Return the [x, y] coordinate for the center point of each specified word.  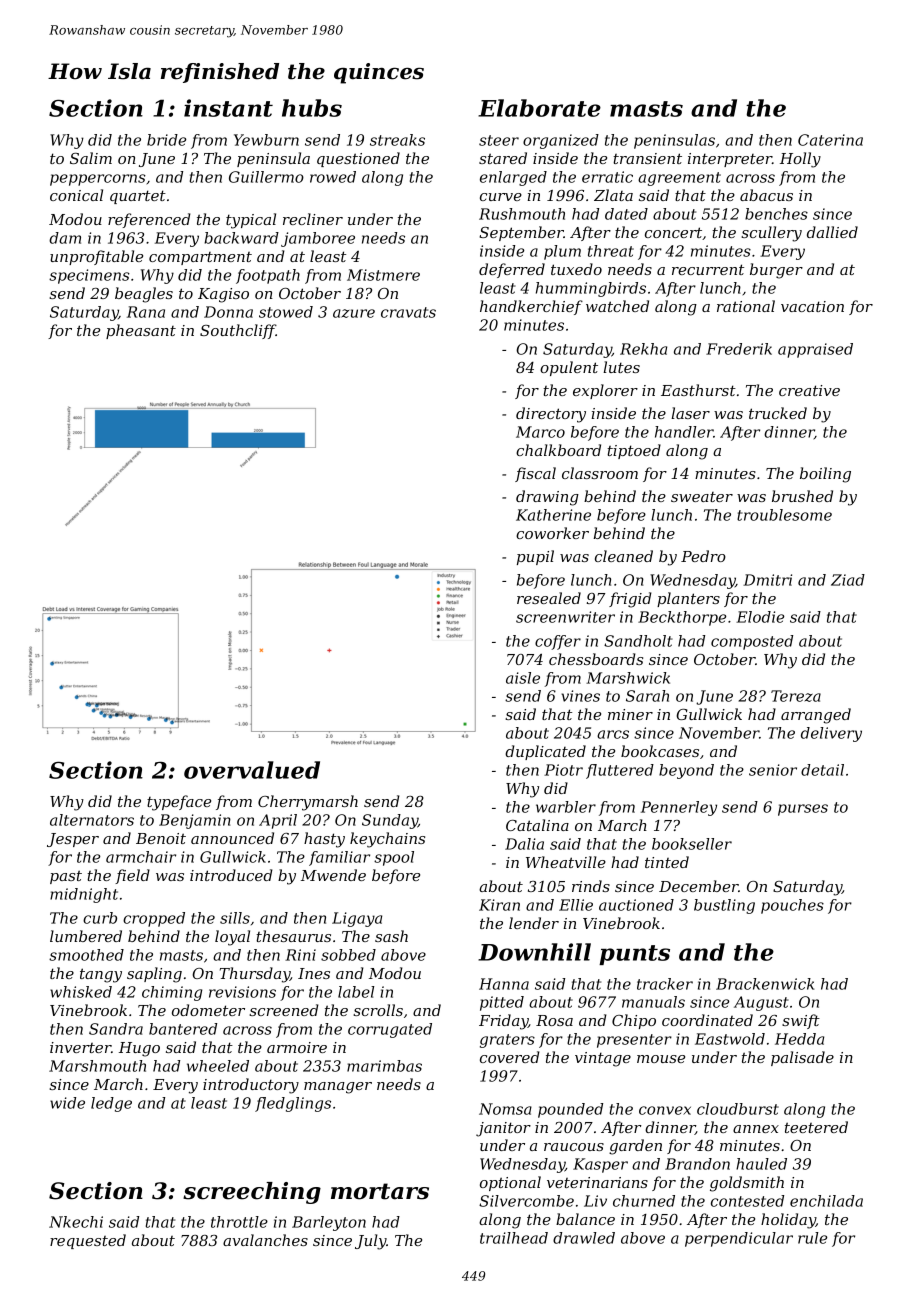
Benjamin [195, 821]
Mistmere [383, 275]
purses [803, 810]
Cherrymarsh [308, 803]
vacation [812, 306]
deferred [512, 270]
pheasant [141, 331]
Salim [91, 158]
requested [88, 1241]
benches [776, 214]
